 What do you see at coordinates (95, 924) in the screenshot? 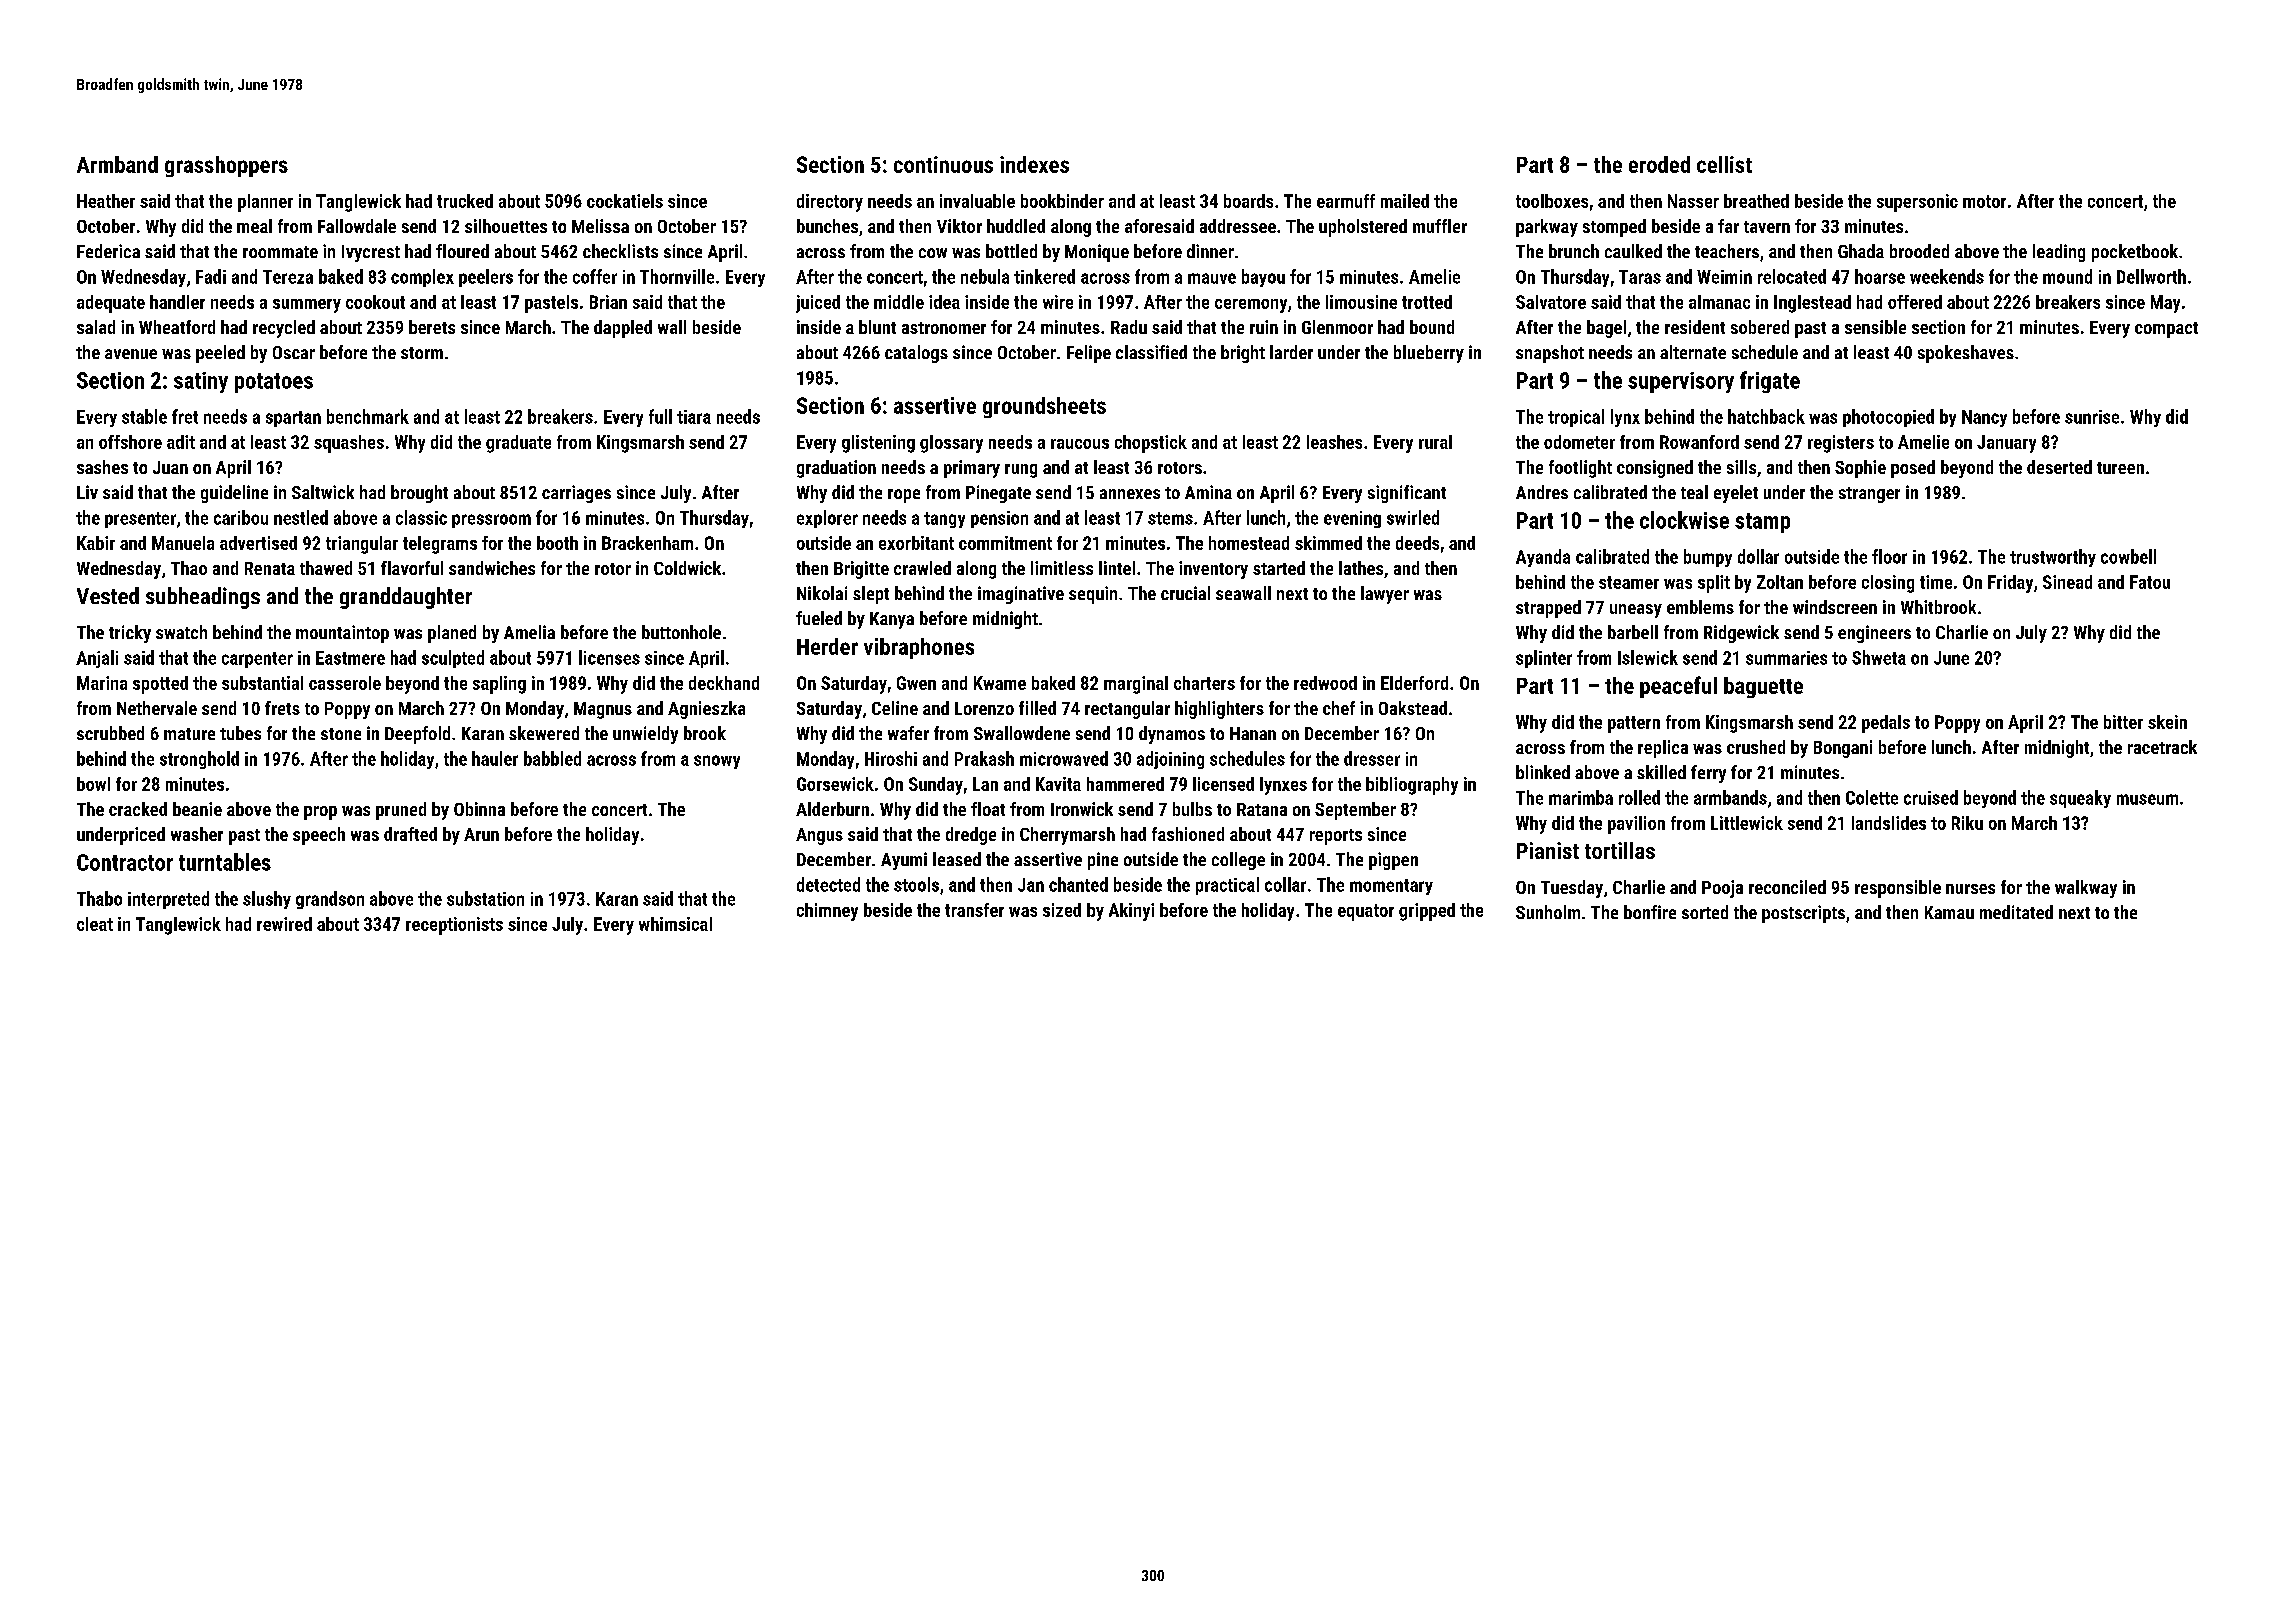
I see `cleat` at bounding box center [95, 924].
